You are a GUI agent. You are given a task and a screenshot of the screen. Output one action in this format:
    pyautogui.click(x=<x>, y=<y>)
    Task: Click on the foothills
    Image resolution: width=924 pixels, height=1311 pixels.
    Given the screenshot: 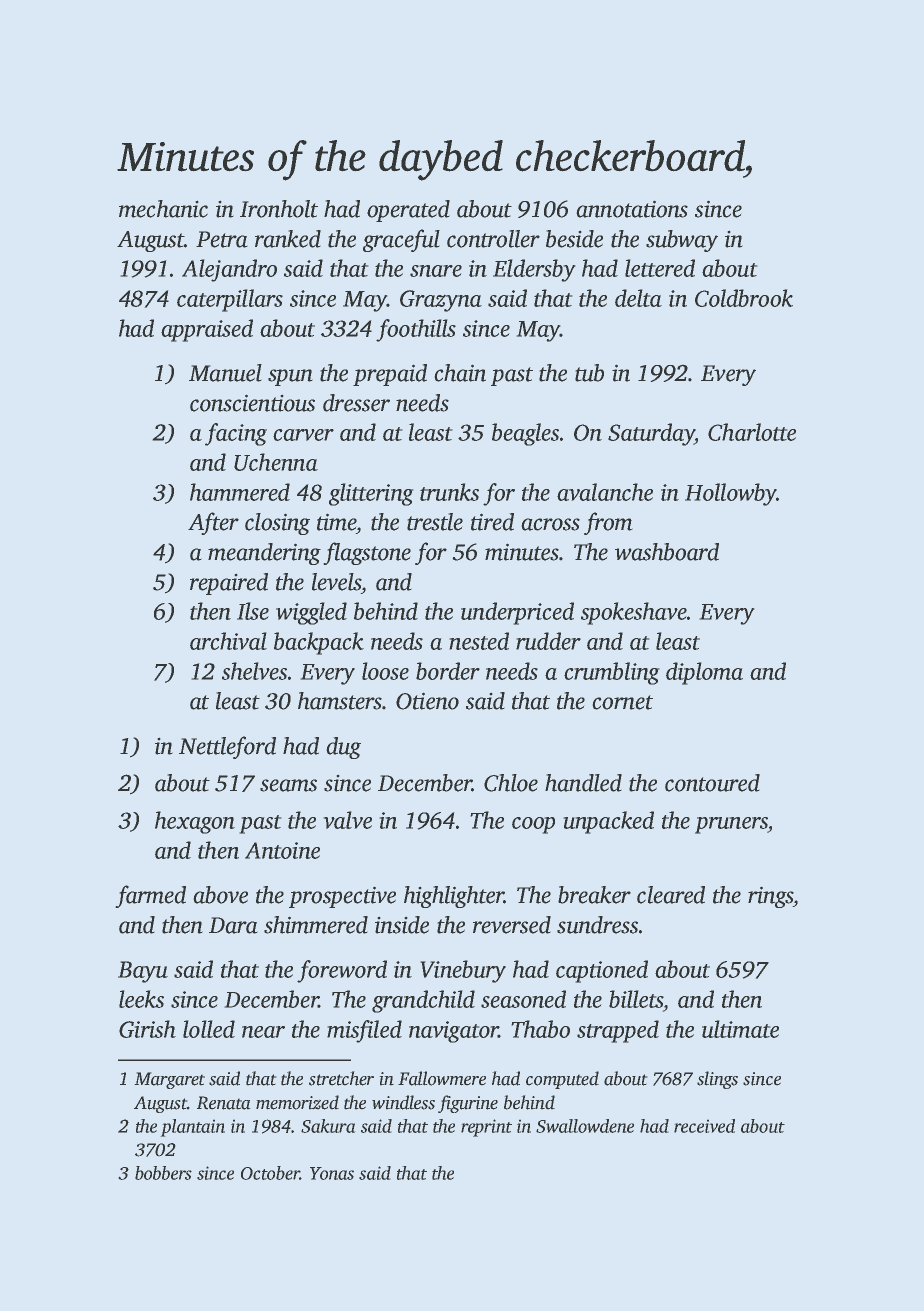 What is the action you would take?
    pyautogui.click(x=416, y=330)
